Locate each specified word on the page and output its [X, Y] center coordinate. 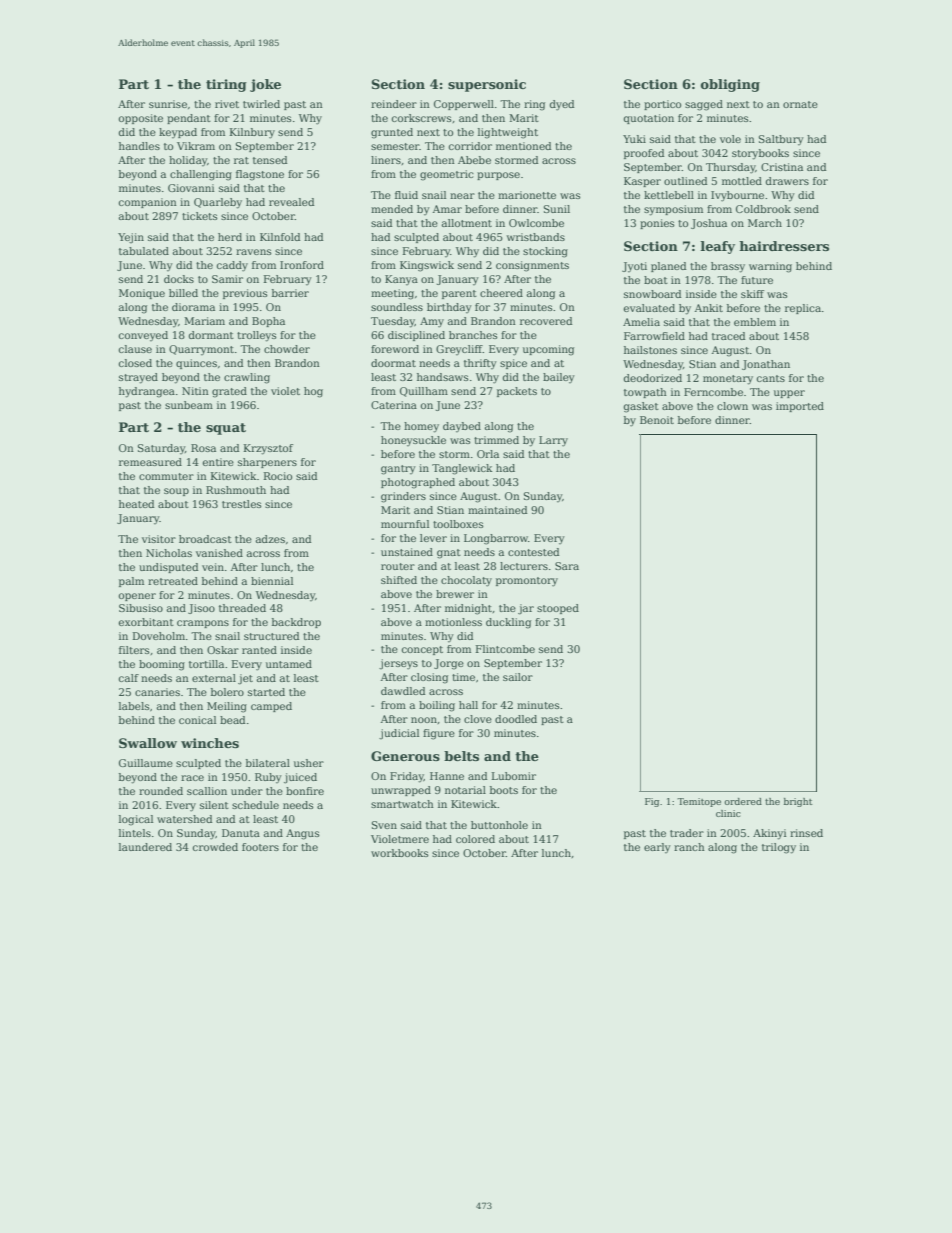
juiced [300, 778]
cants [771, 378]
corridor [470, 146]
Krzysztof [268, 449]
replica [803, 309]
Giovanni [191, 188]
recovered [546, 321]
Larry [553, 441]
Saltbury [781, 140]
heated [136, 504]
